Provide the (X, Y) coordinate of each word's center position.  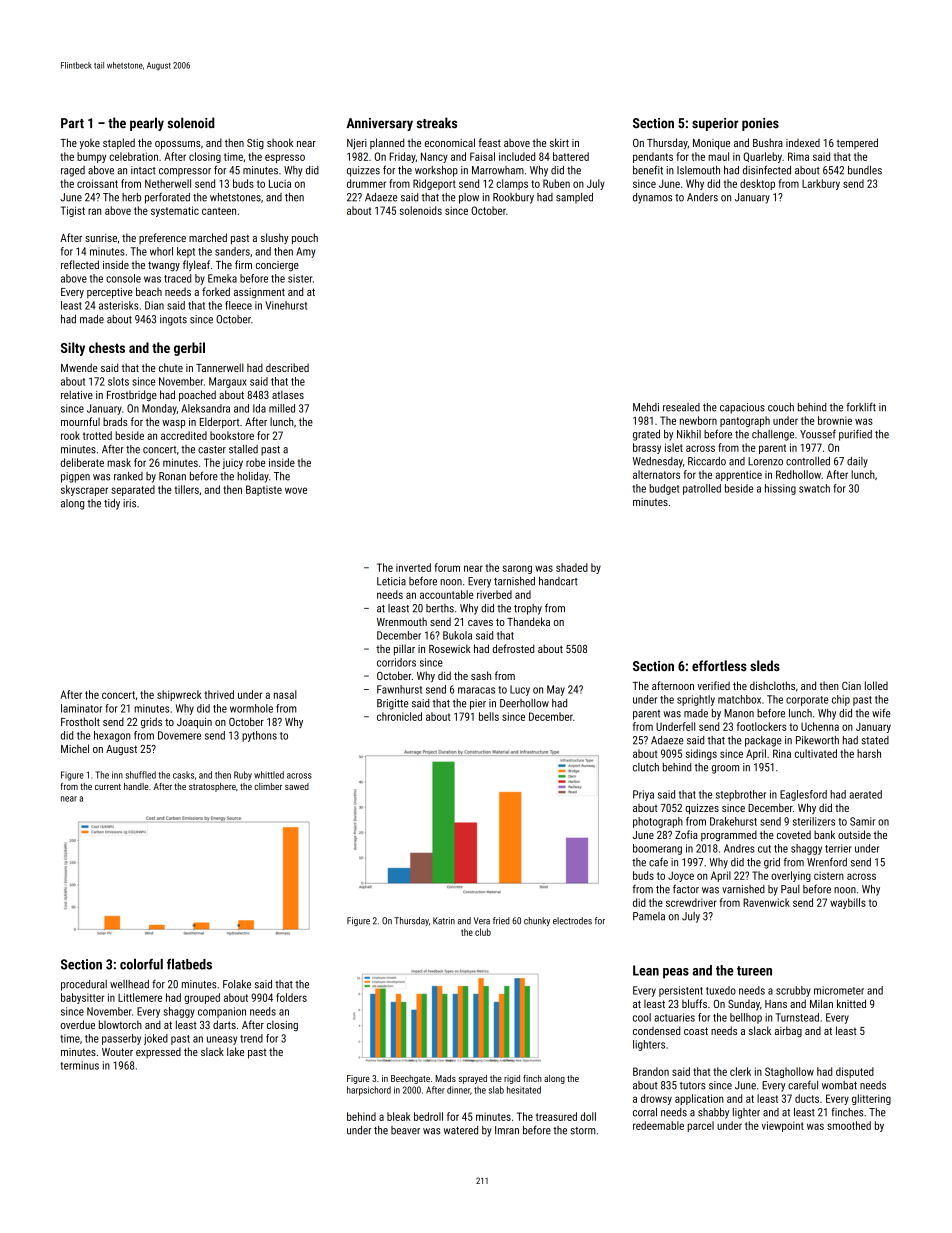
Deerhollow (524, 703)
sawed (297, 786)
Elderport (219, 423)
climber (268, 786)
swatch (814, 488)
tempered (857, 143)
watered (461, 1130)
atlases (288, 394)
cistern (829, 875)
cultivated (816, 753)
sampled (574, 198)
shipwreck (179, 695)
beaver (405, 1130)
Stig (255, 144)
